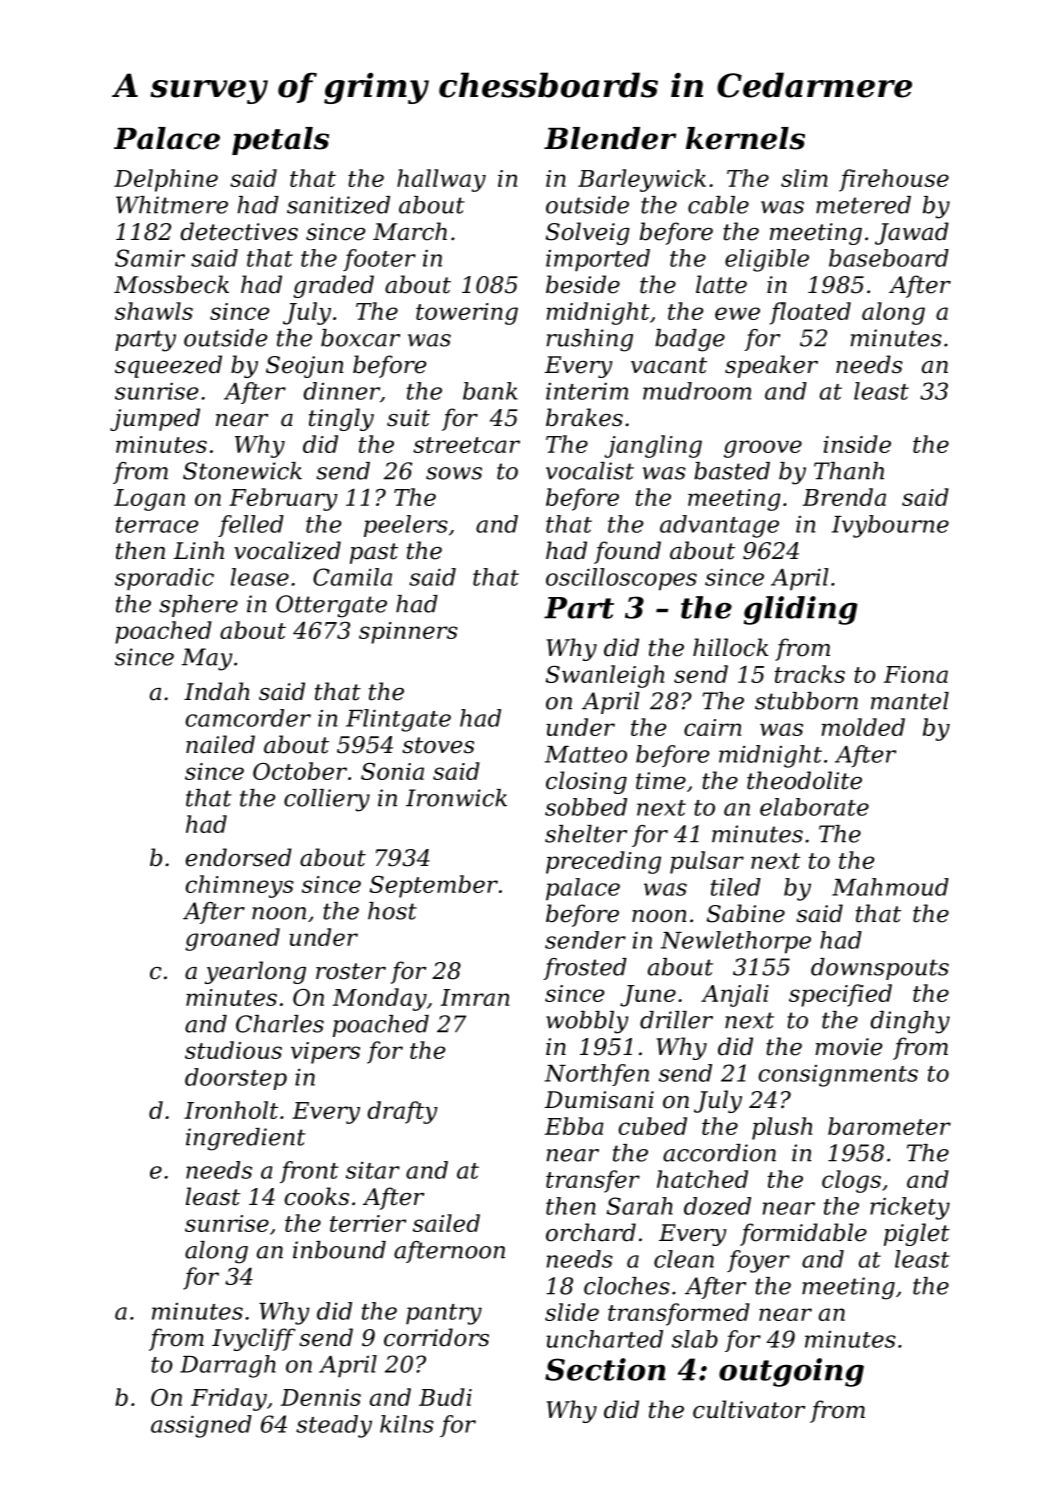 This page has height=1511, width=1064. What do you see at coordinates (894, 180) in the page?
I see `firehouse` at bounding box center [894, 180].
